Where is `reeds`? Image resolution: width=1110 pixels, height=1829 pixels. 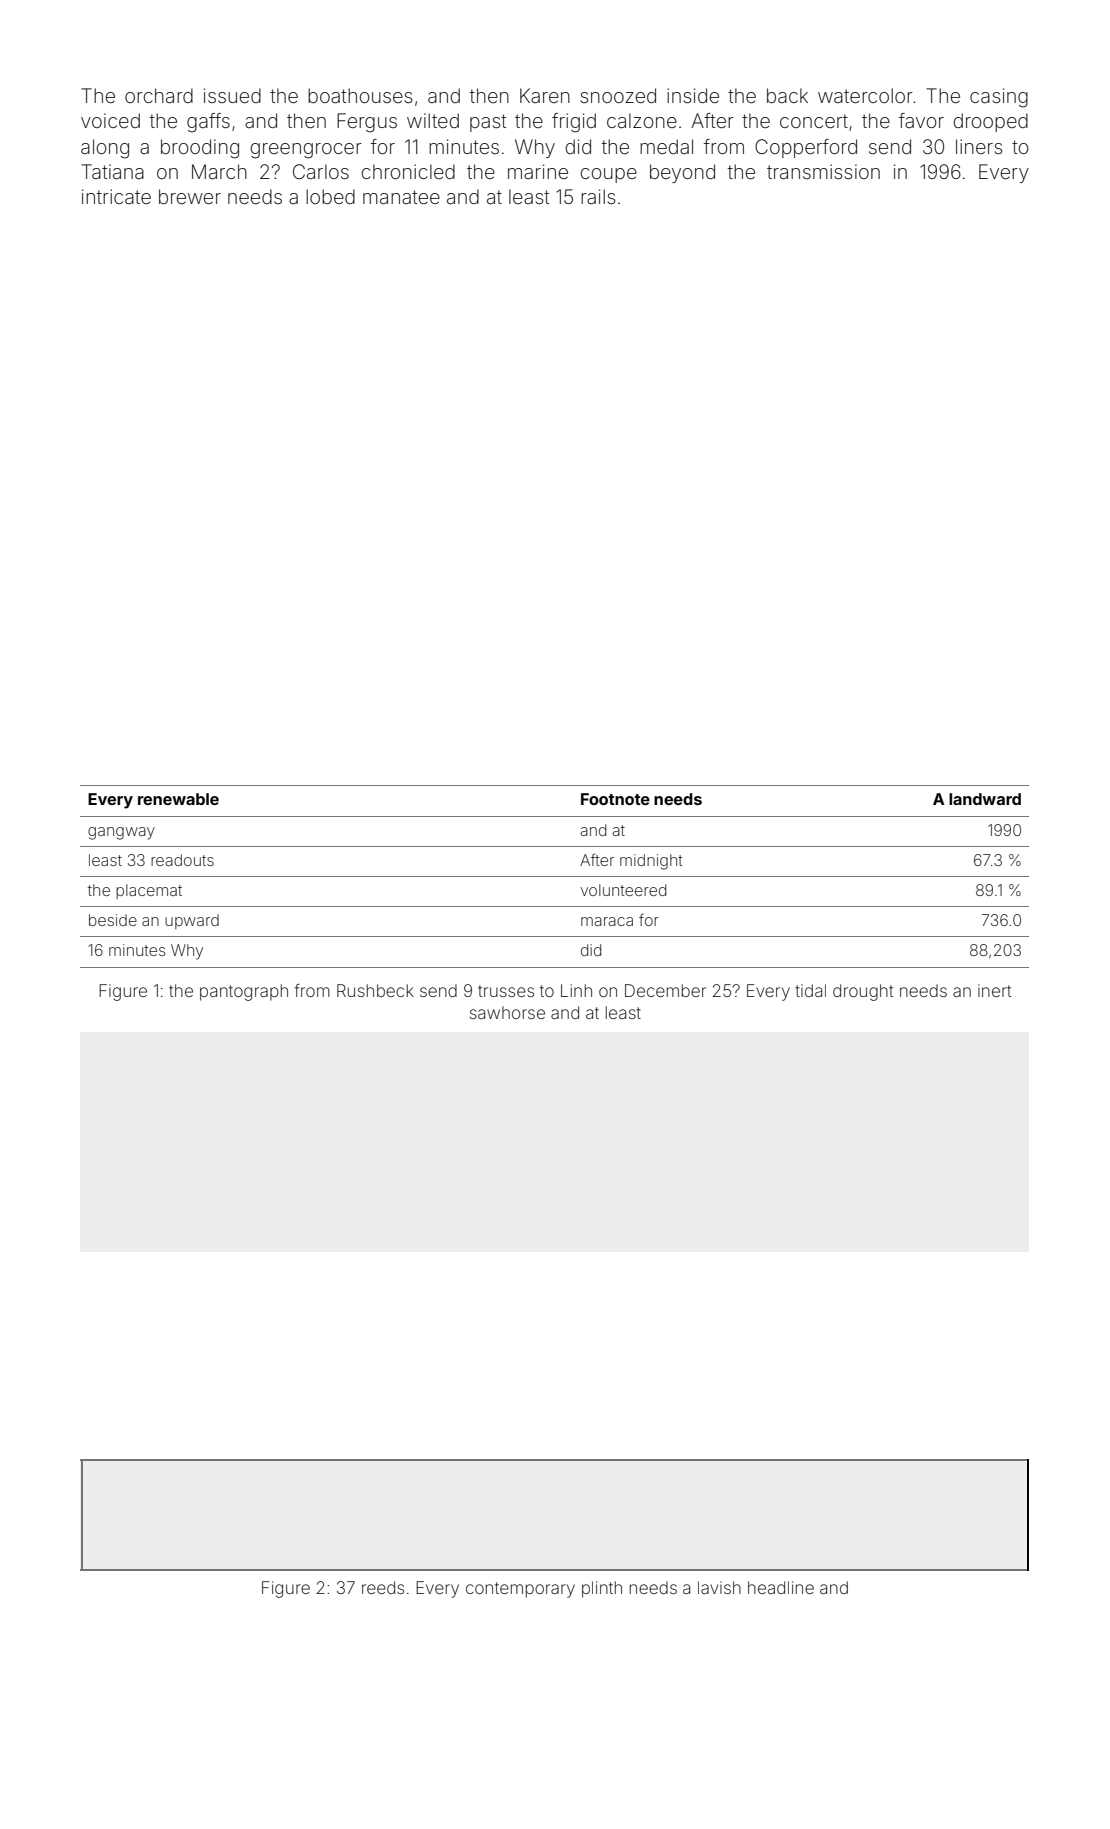
reeds is located at coordinates (383, 1587).
